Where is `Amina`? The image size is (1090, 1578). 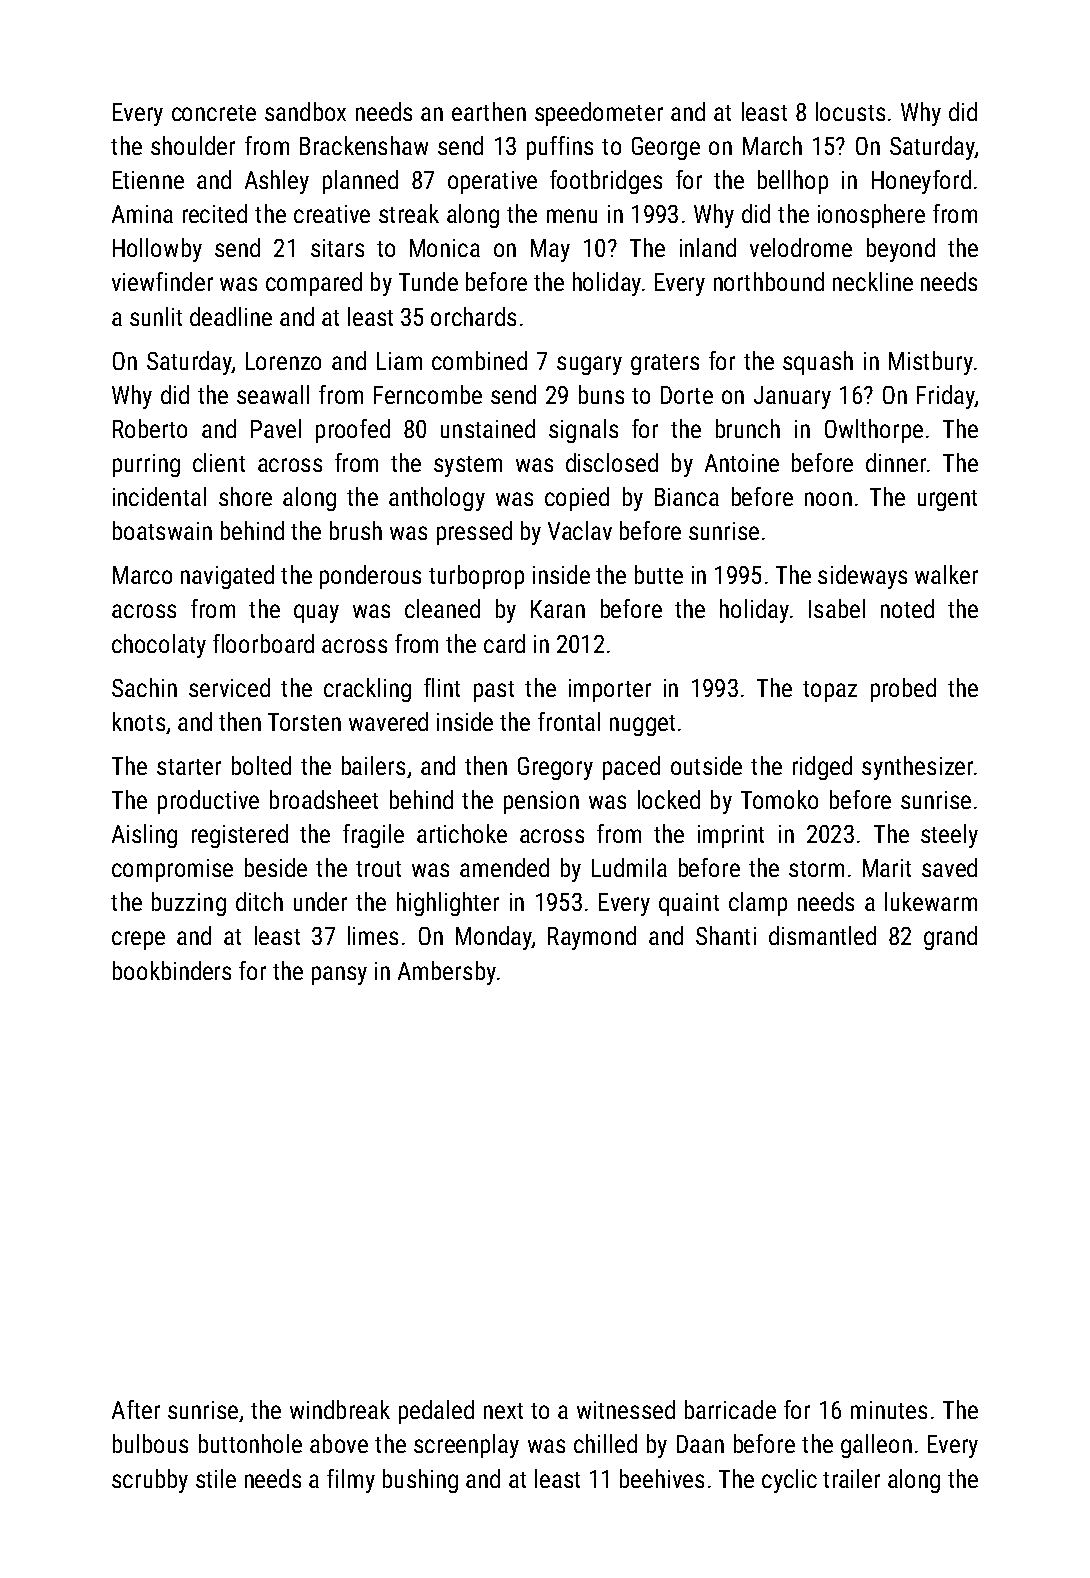 Amina is located at coordinates (142, 214).
